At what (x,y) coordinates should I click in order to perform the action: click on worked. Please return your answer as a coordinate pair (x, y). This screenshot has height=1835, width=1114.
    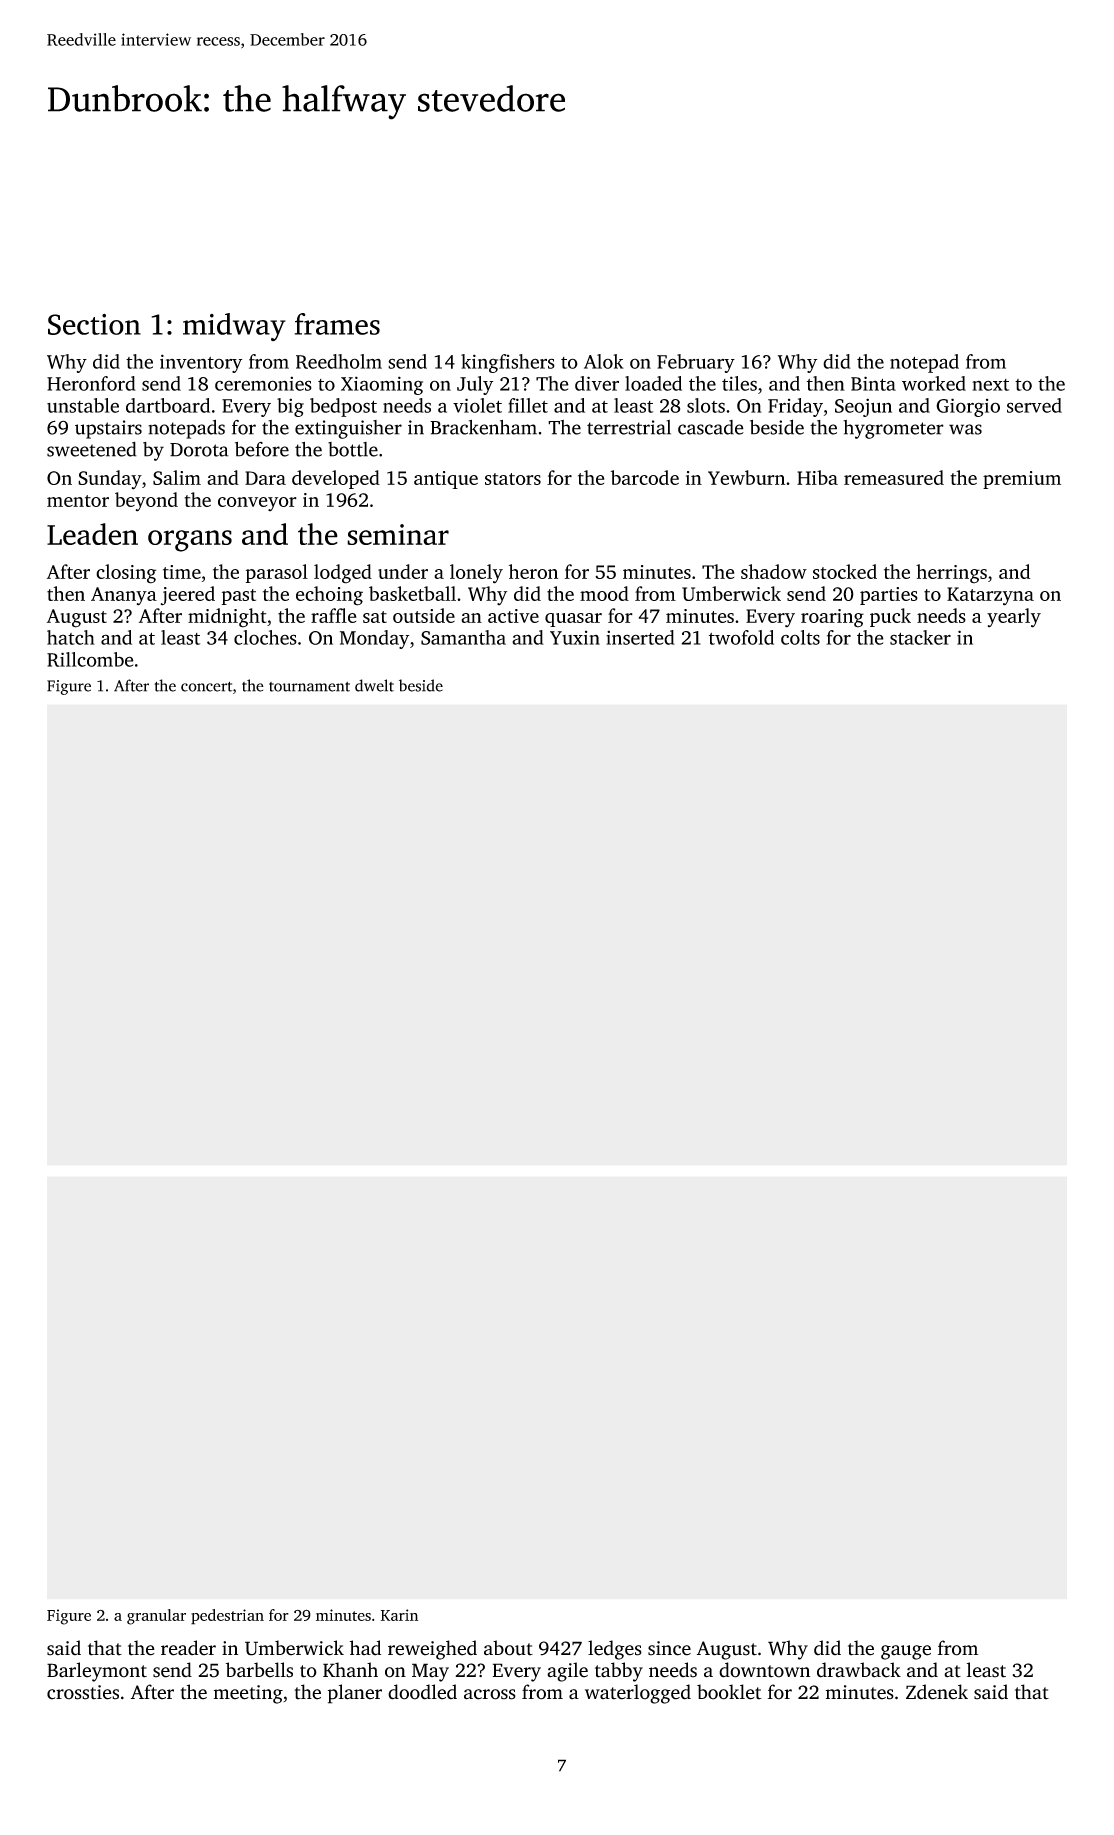
    Looking at the image, I should click on (934, 383).
